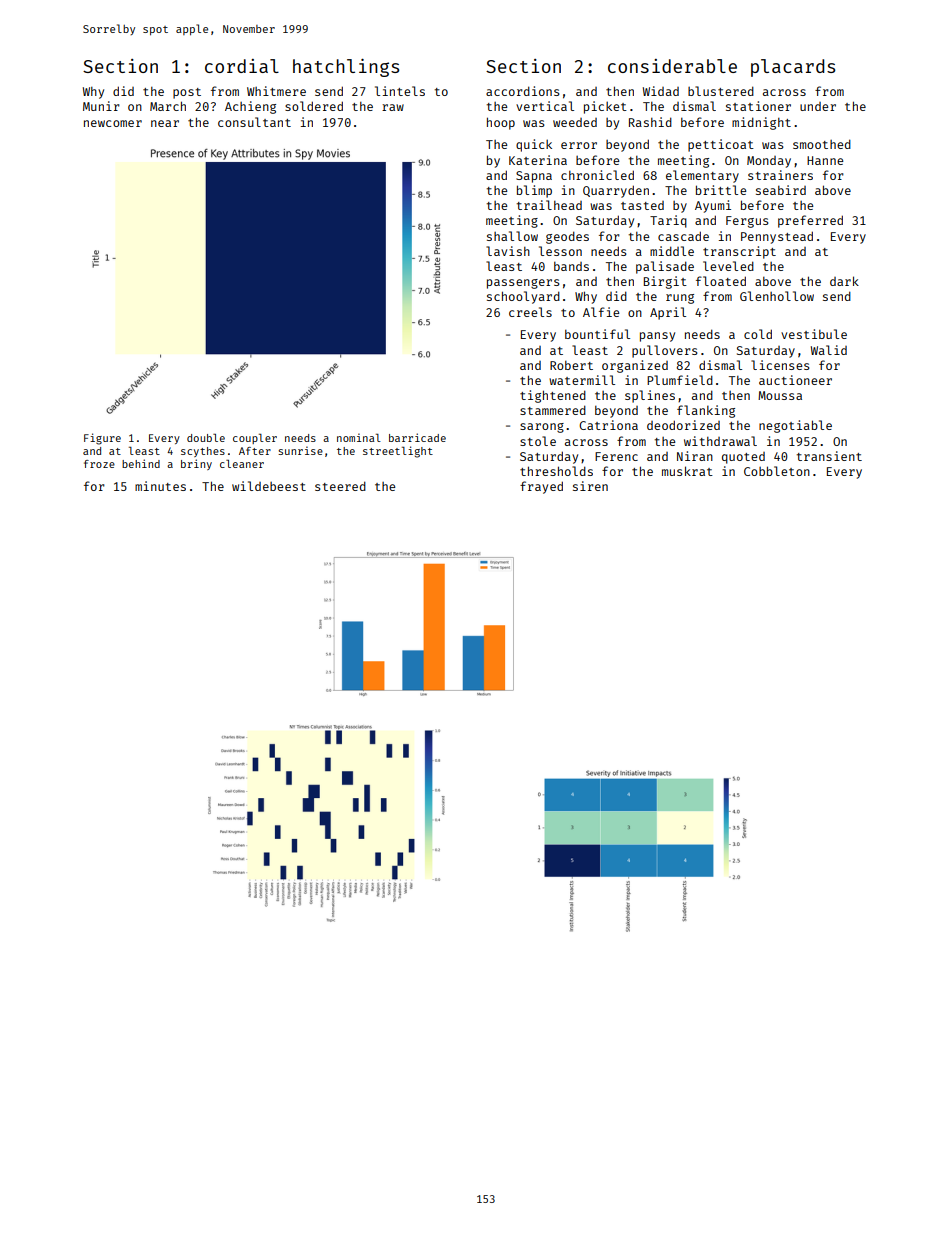  I want to click on blimp, so click(534, 191).
